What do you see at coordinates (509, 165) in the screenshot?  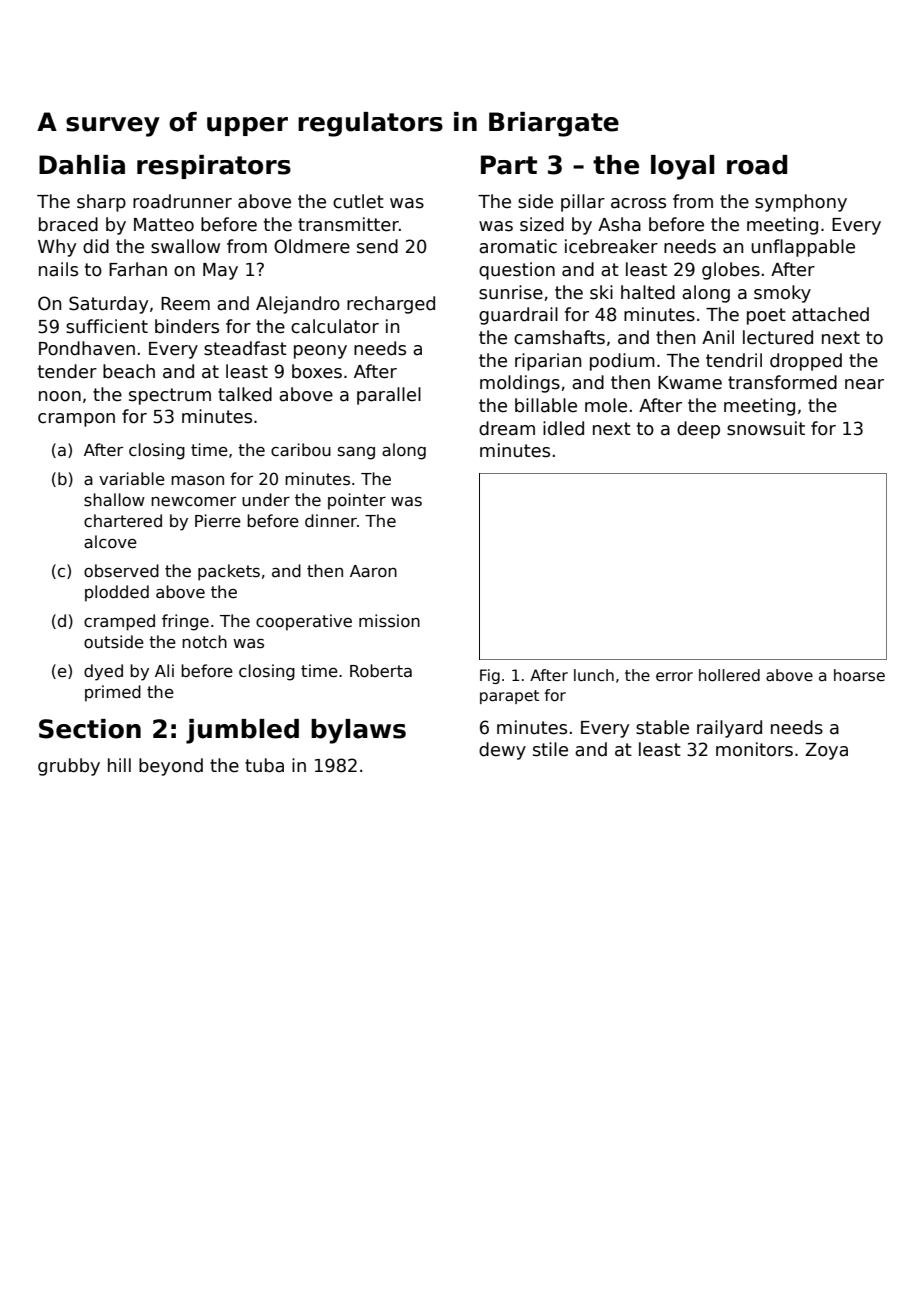 I see `Part` at bounding box center [509, 165].
